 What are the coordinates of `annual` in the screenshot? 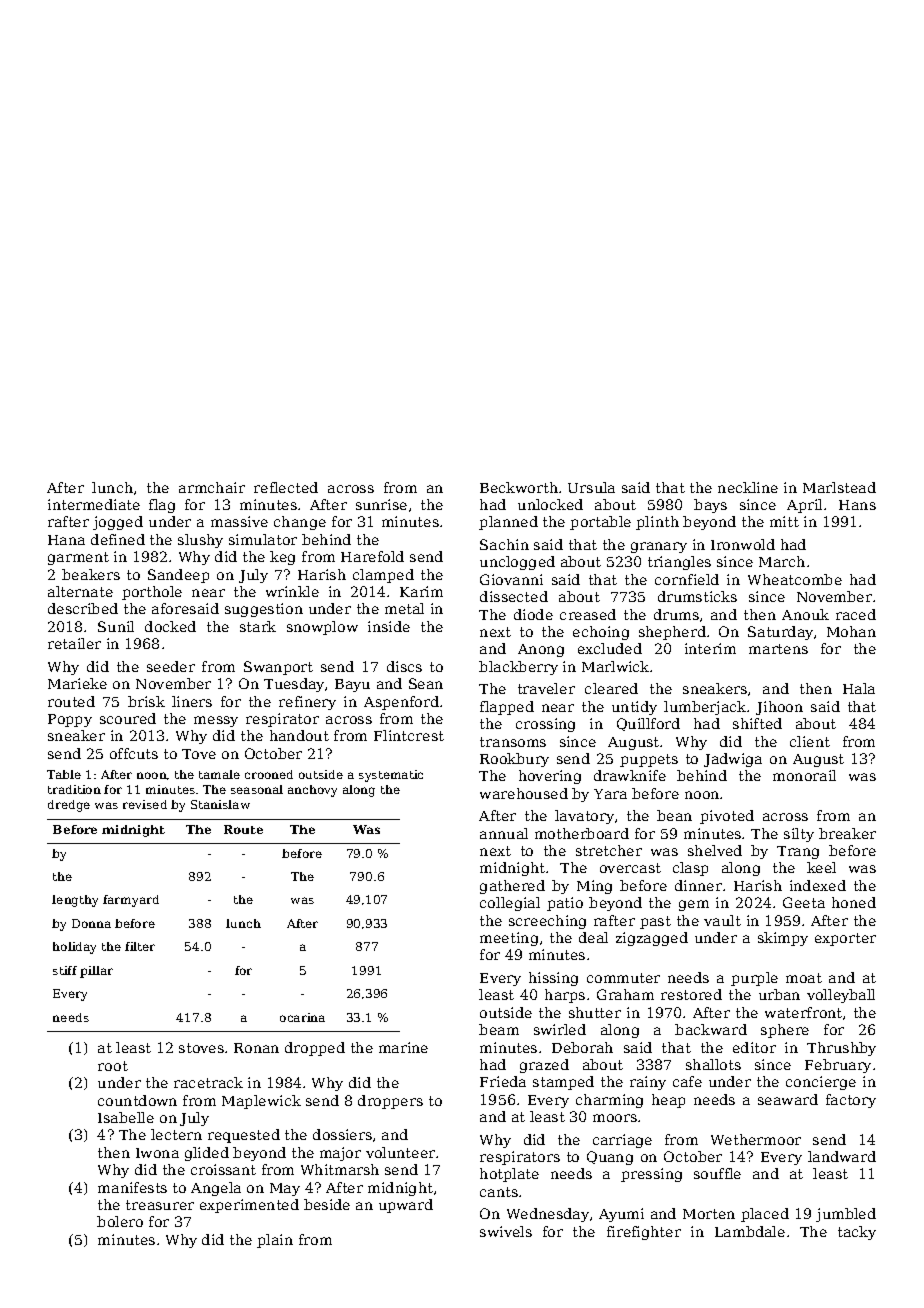 It's located at (504, 833).
